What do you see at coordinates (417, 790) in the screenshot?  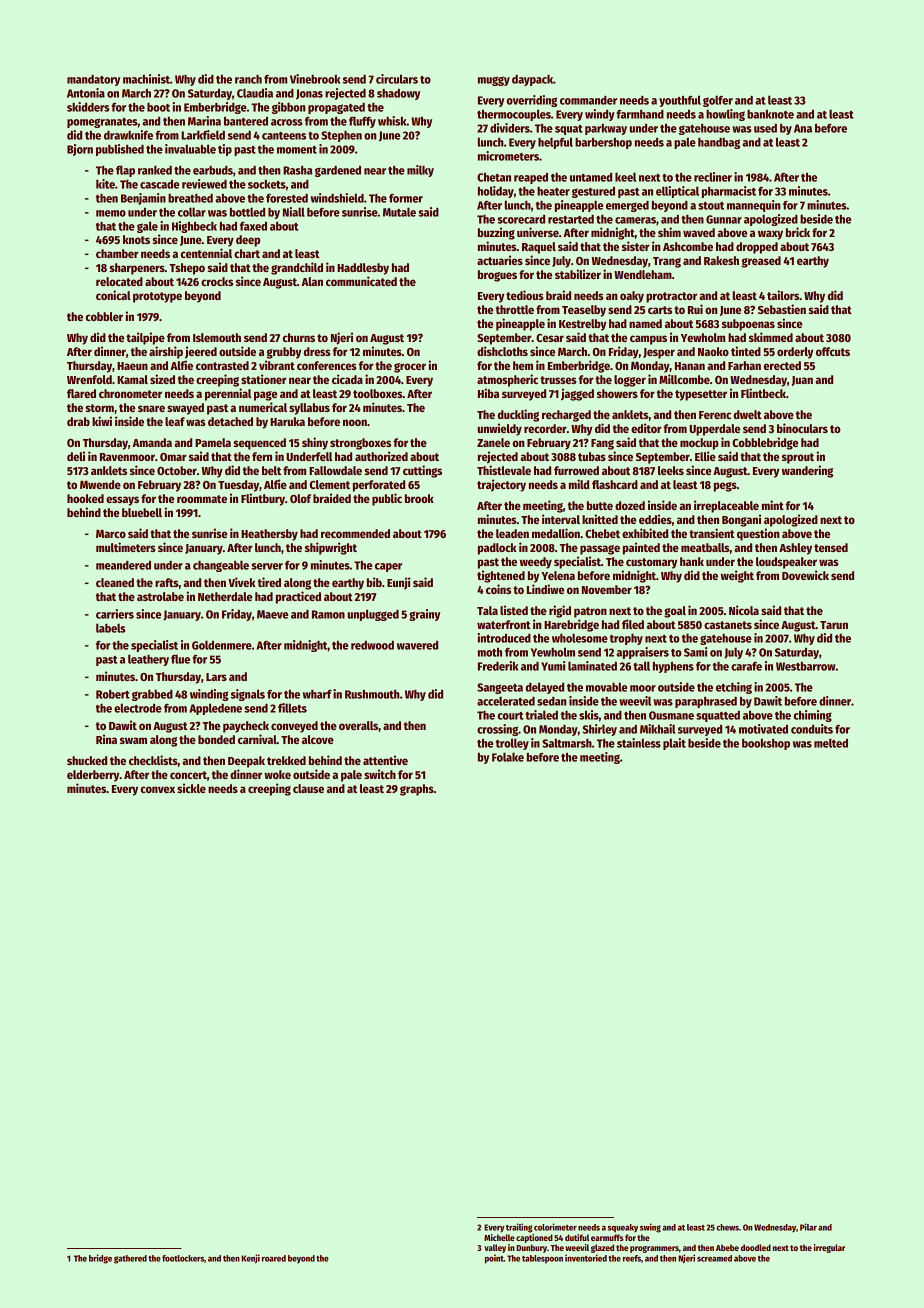 I see `graphs` at bounding box center [417, 790].
